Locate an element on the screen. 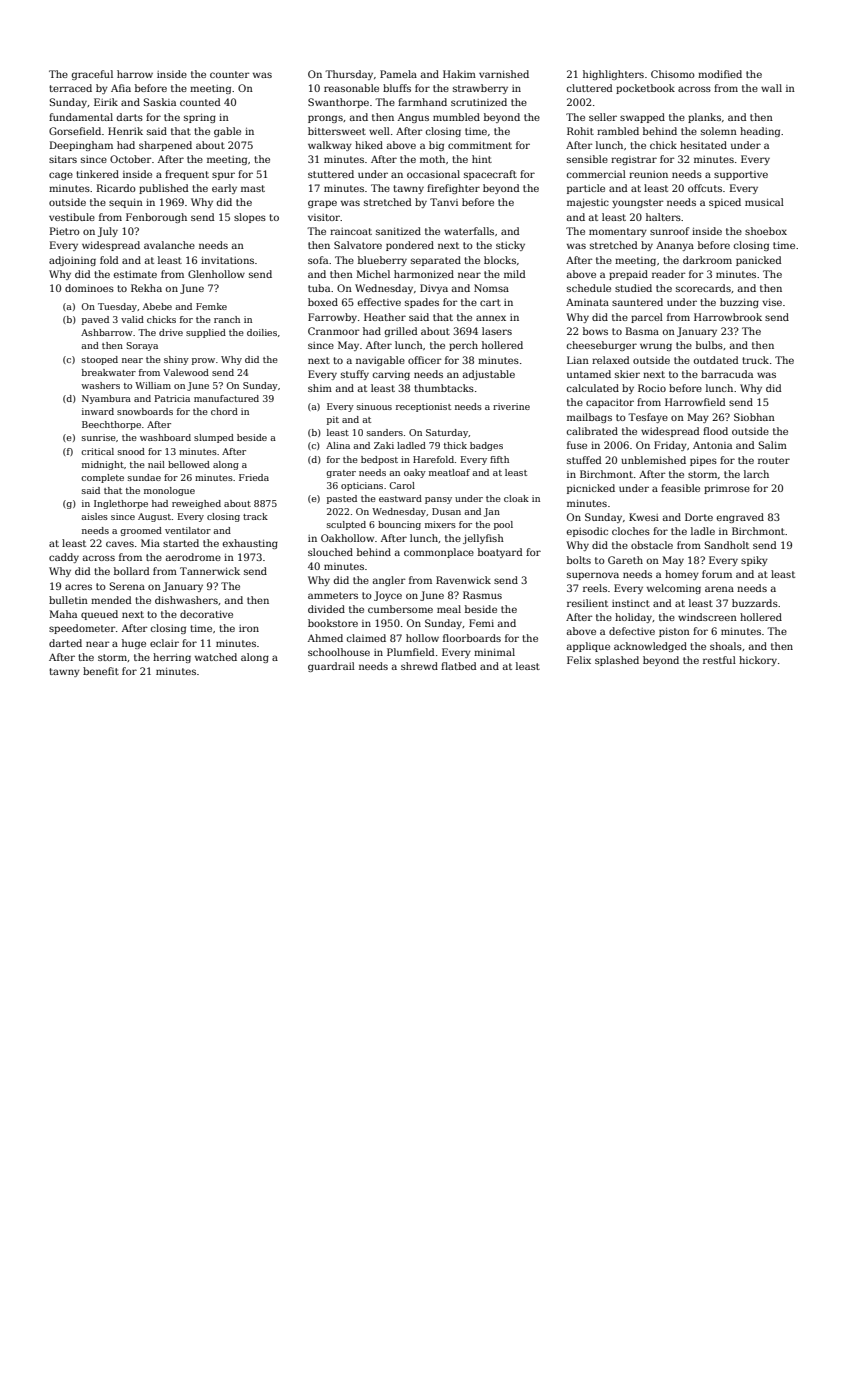  schedule is located at coordinates (589, 288).
